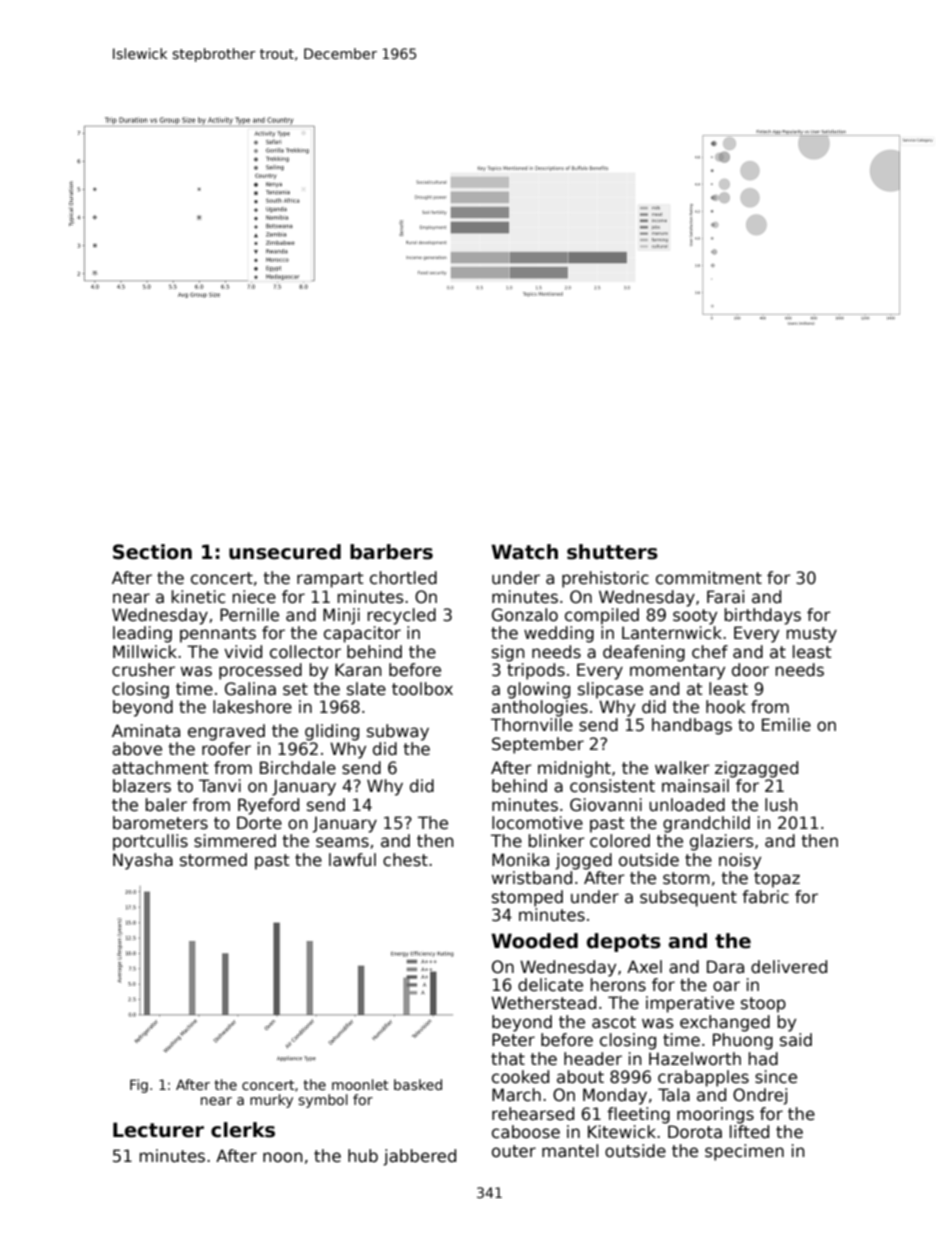 This image has width=952, height=1233. What do you see at coordinates (419, 1157) in the image?
I see `jabbered` at bounding box center [419, 1157].
